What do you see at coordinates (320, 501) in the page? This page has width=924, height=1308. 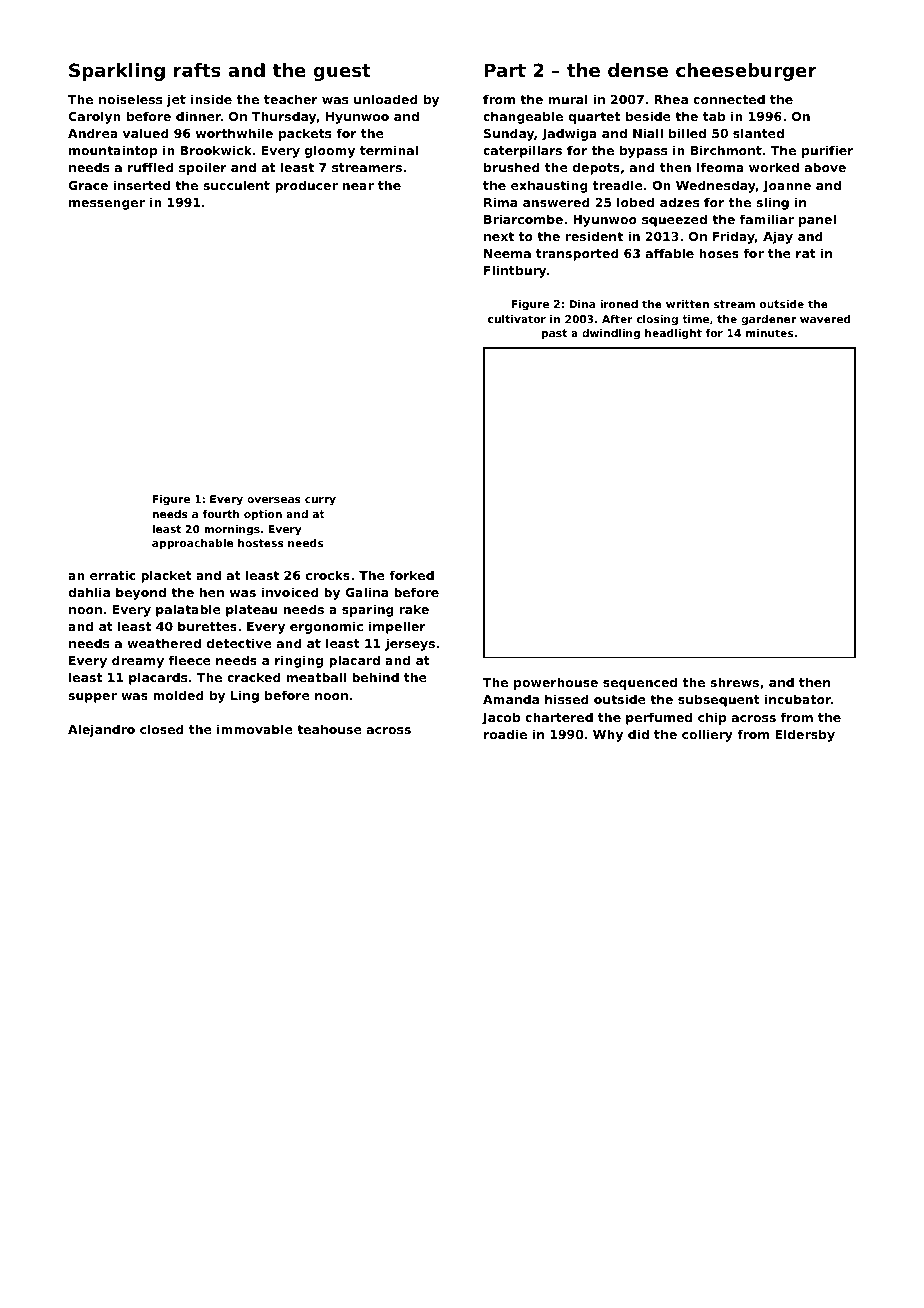 I see `curry` at bounding box center [320, 501].
